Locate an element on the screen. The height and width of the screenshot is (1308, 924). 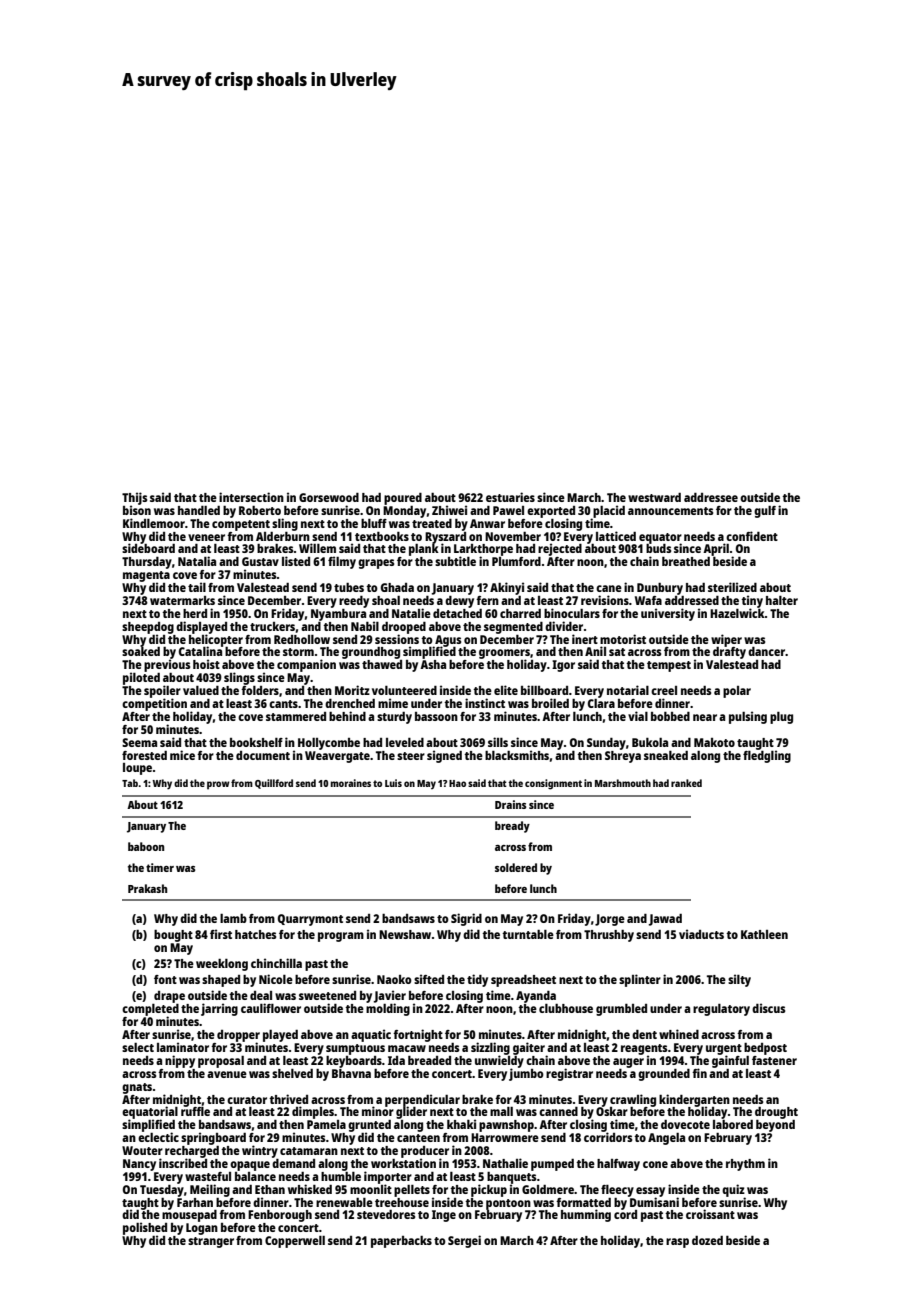
addressee is located at coordinates (711, 497).
